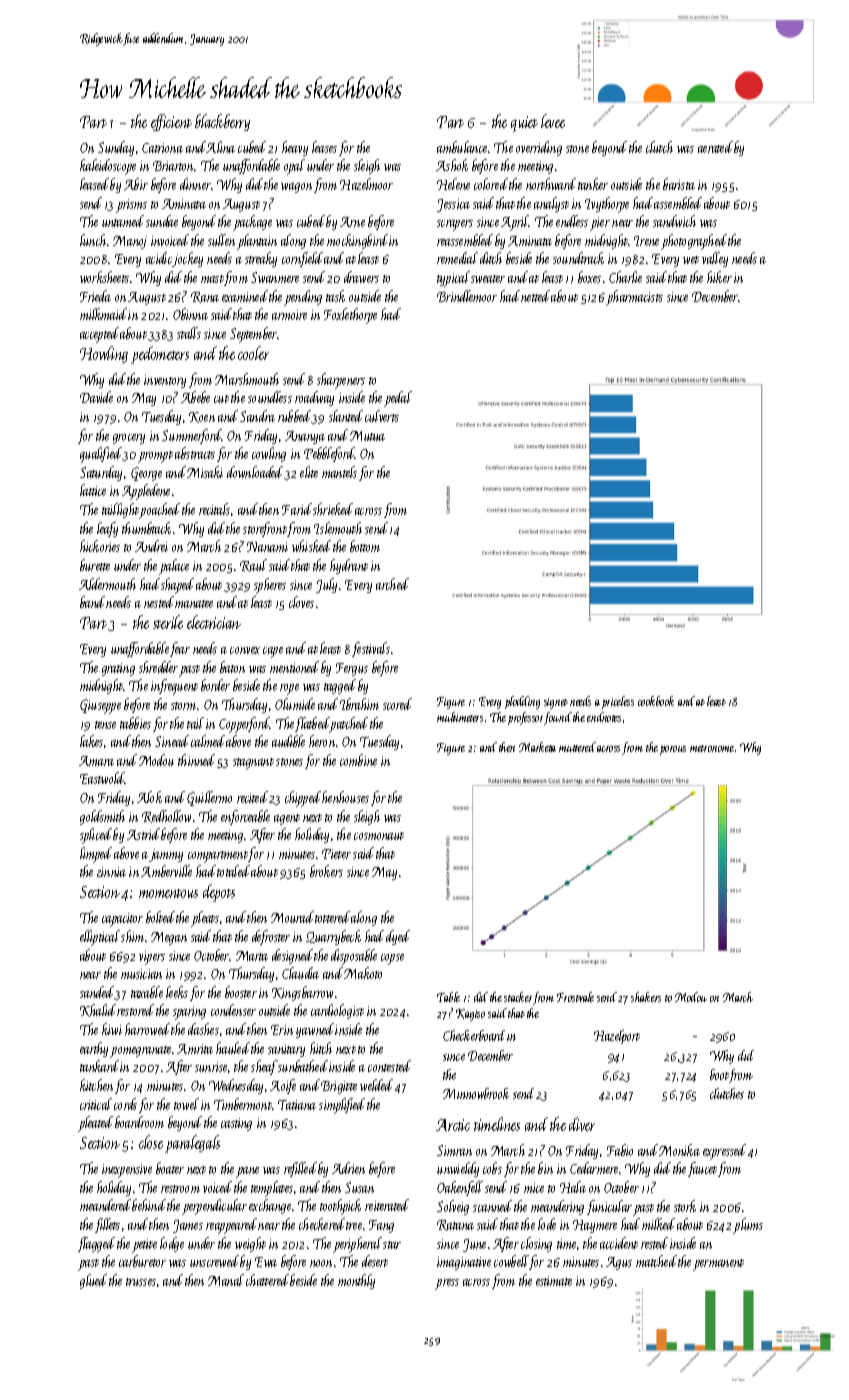  What do you see at coordinates (715, 259) in the page?
I see `valley` at bounding box center [715, 259].
